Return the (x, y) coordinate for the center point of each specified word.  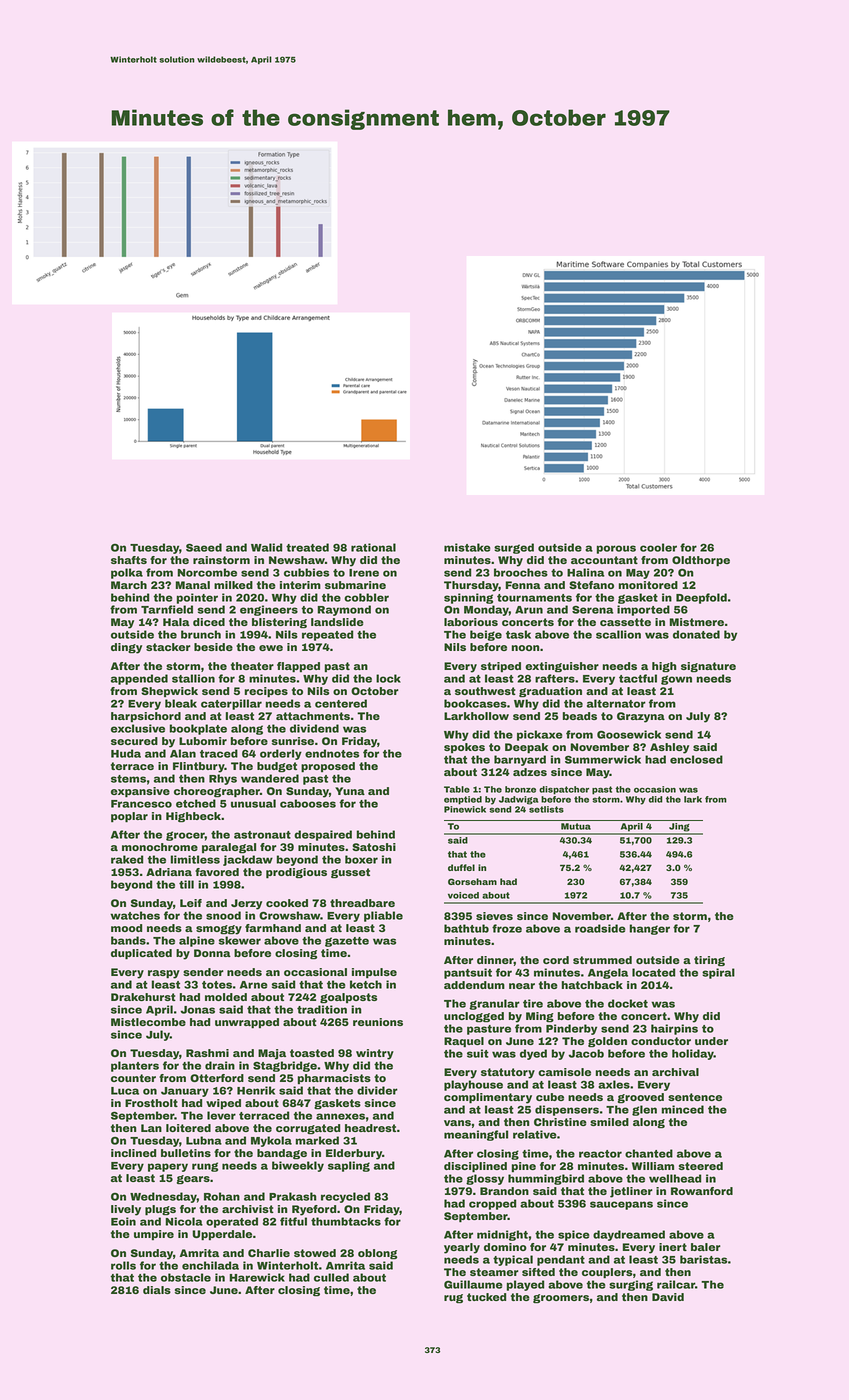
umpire (154, 1235)
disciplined (475, 1167)
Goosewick (629, 734)
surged (514, 548)
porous (616, 549)
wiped (223, 1104)
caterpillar (231, 704)
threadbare (362, 903)
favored (217, 872)
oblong (377, 1254)
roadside (600, 928)
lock (388, 678)
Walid (267, 547)
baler (706, 1247)
